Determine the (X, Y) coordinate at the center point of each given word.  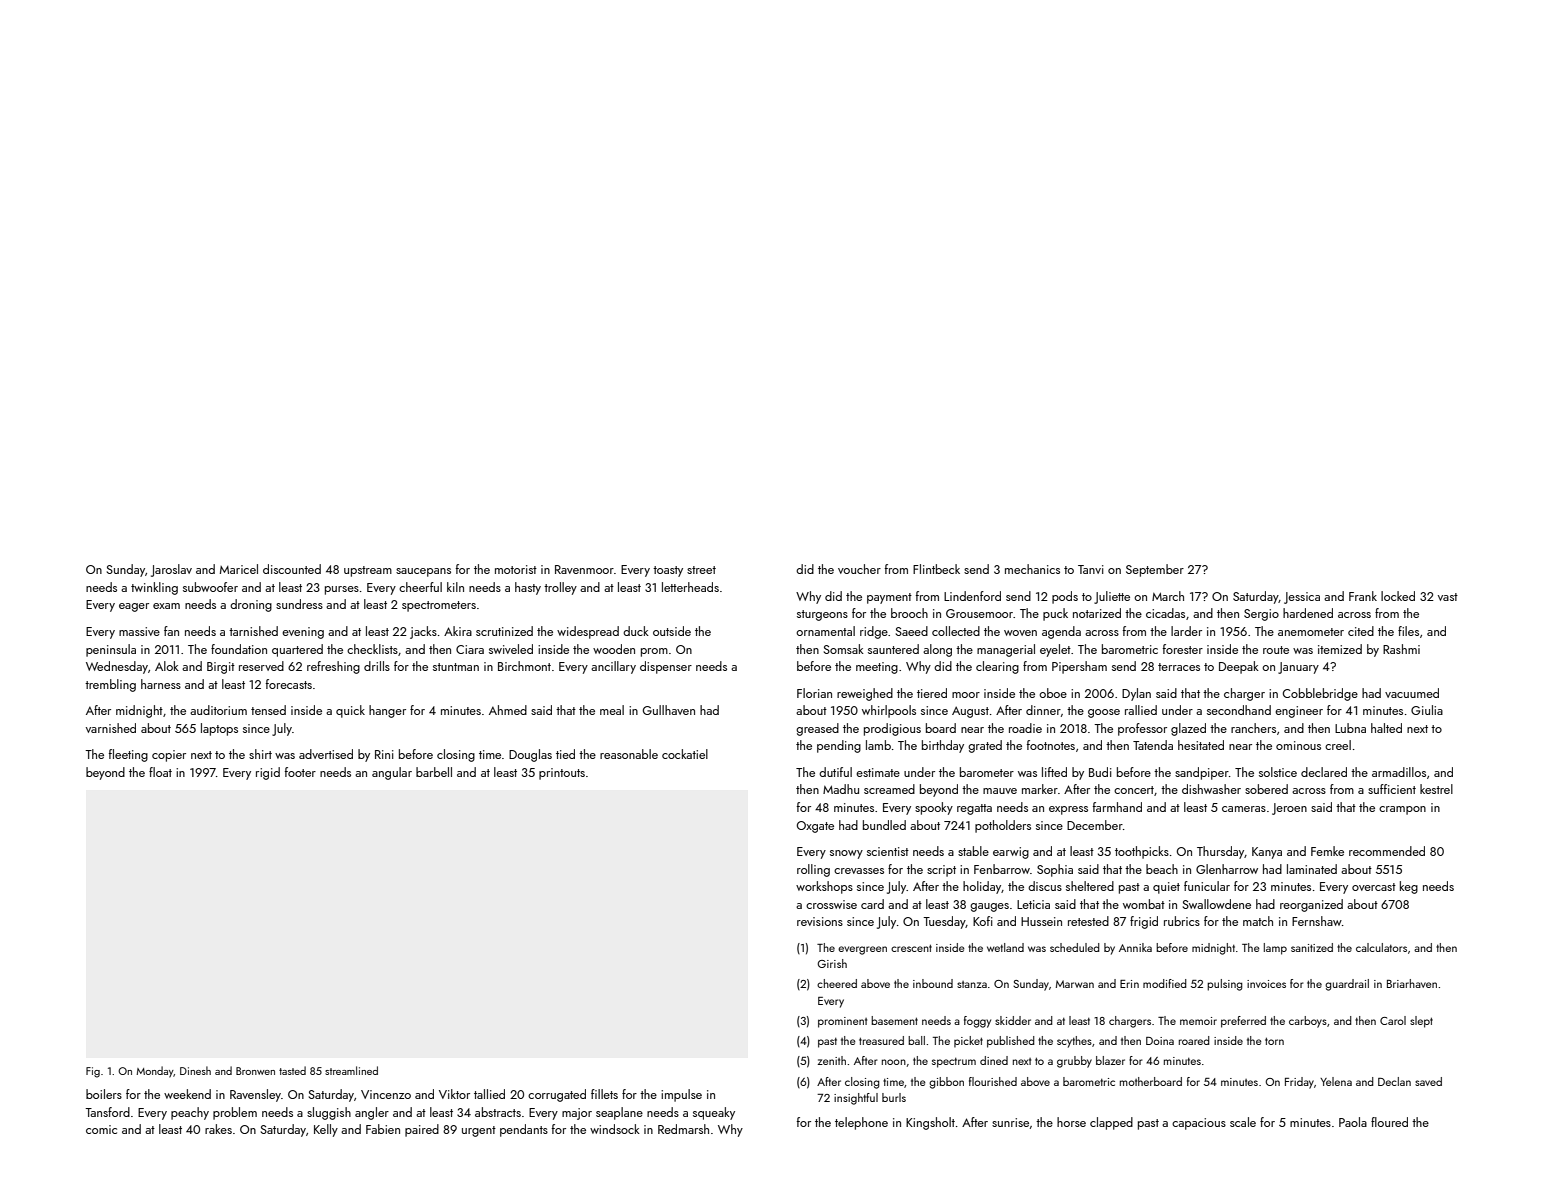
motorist (516, 569)
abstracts (498, 1112)
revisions (820, 921)
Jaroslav (171, 570)
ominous (1298, 745)
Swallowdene (1217, 904)
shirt (260, 754)
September (1155, 570)
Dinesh (195, 1070)
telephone (861, 1123)
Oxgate (815, 827)
